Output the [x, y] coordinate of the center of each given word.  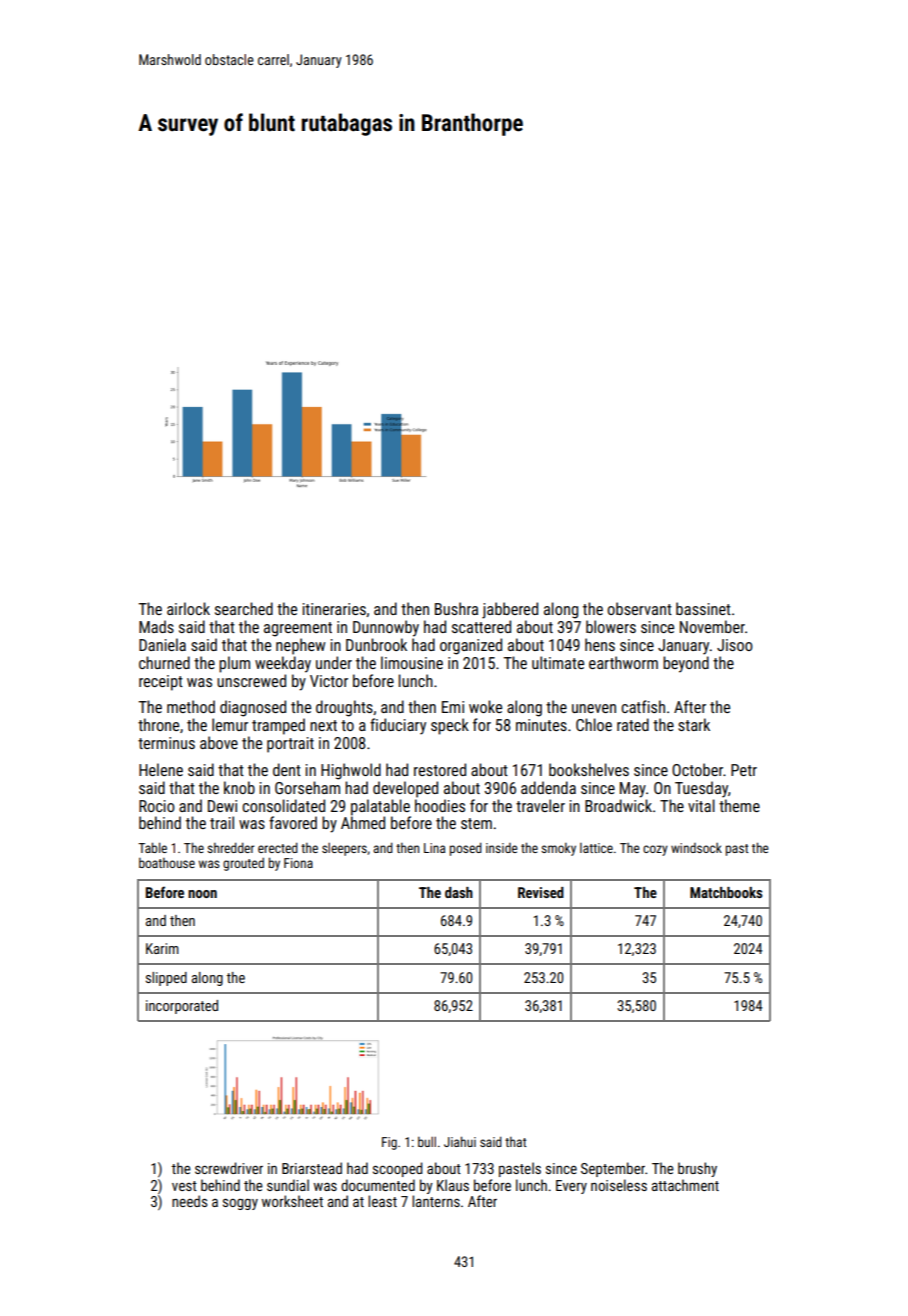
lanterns [436, 1201]
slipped [166, 979]
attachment [685, 1185]
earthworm [623, 662]
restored [440, 769]
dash [459, 892]
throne [158, 724]
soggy [240, 1204]
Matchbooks [726, 892]
